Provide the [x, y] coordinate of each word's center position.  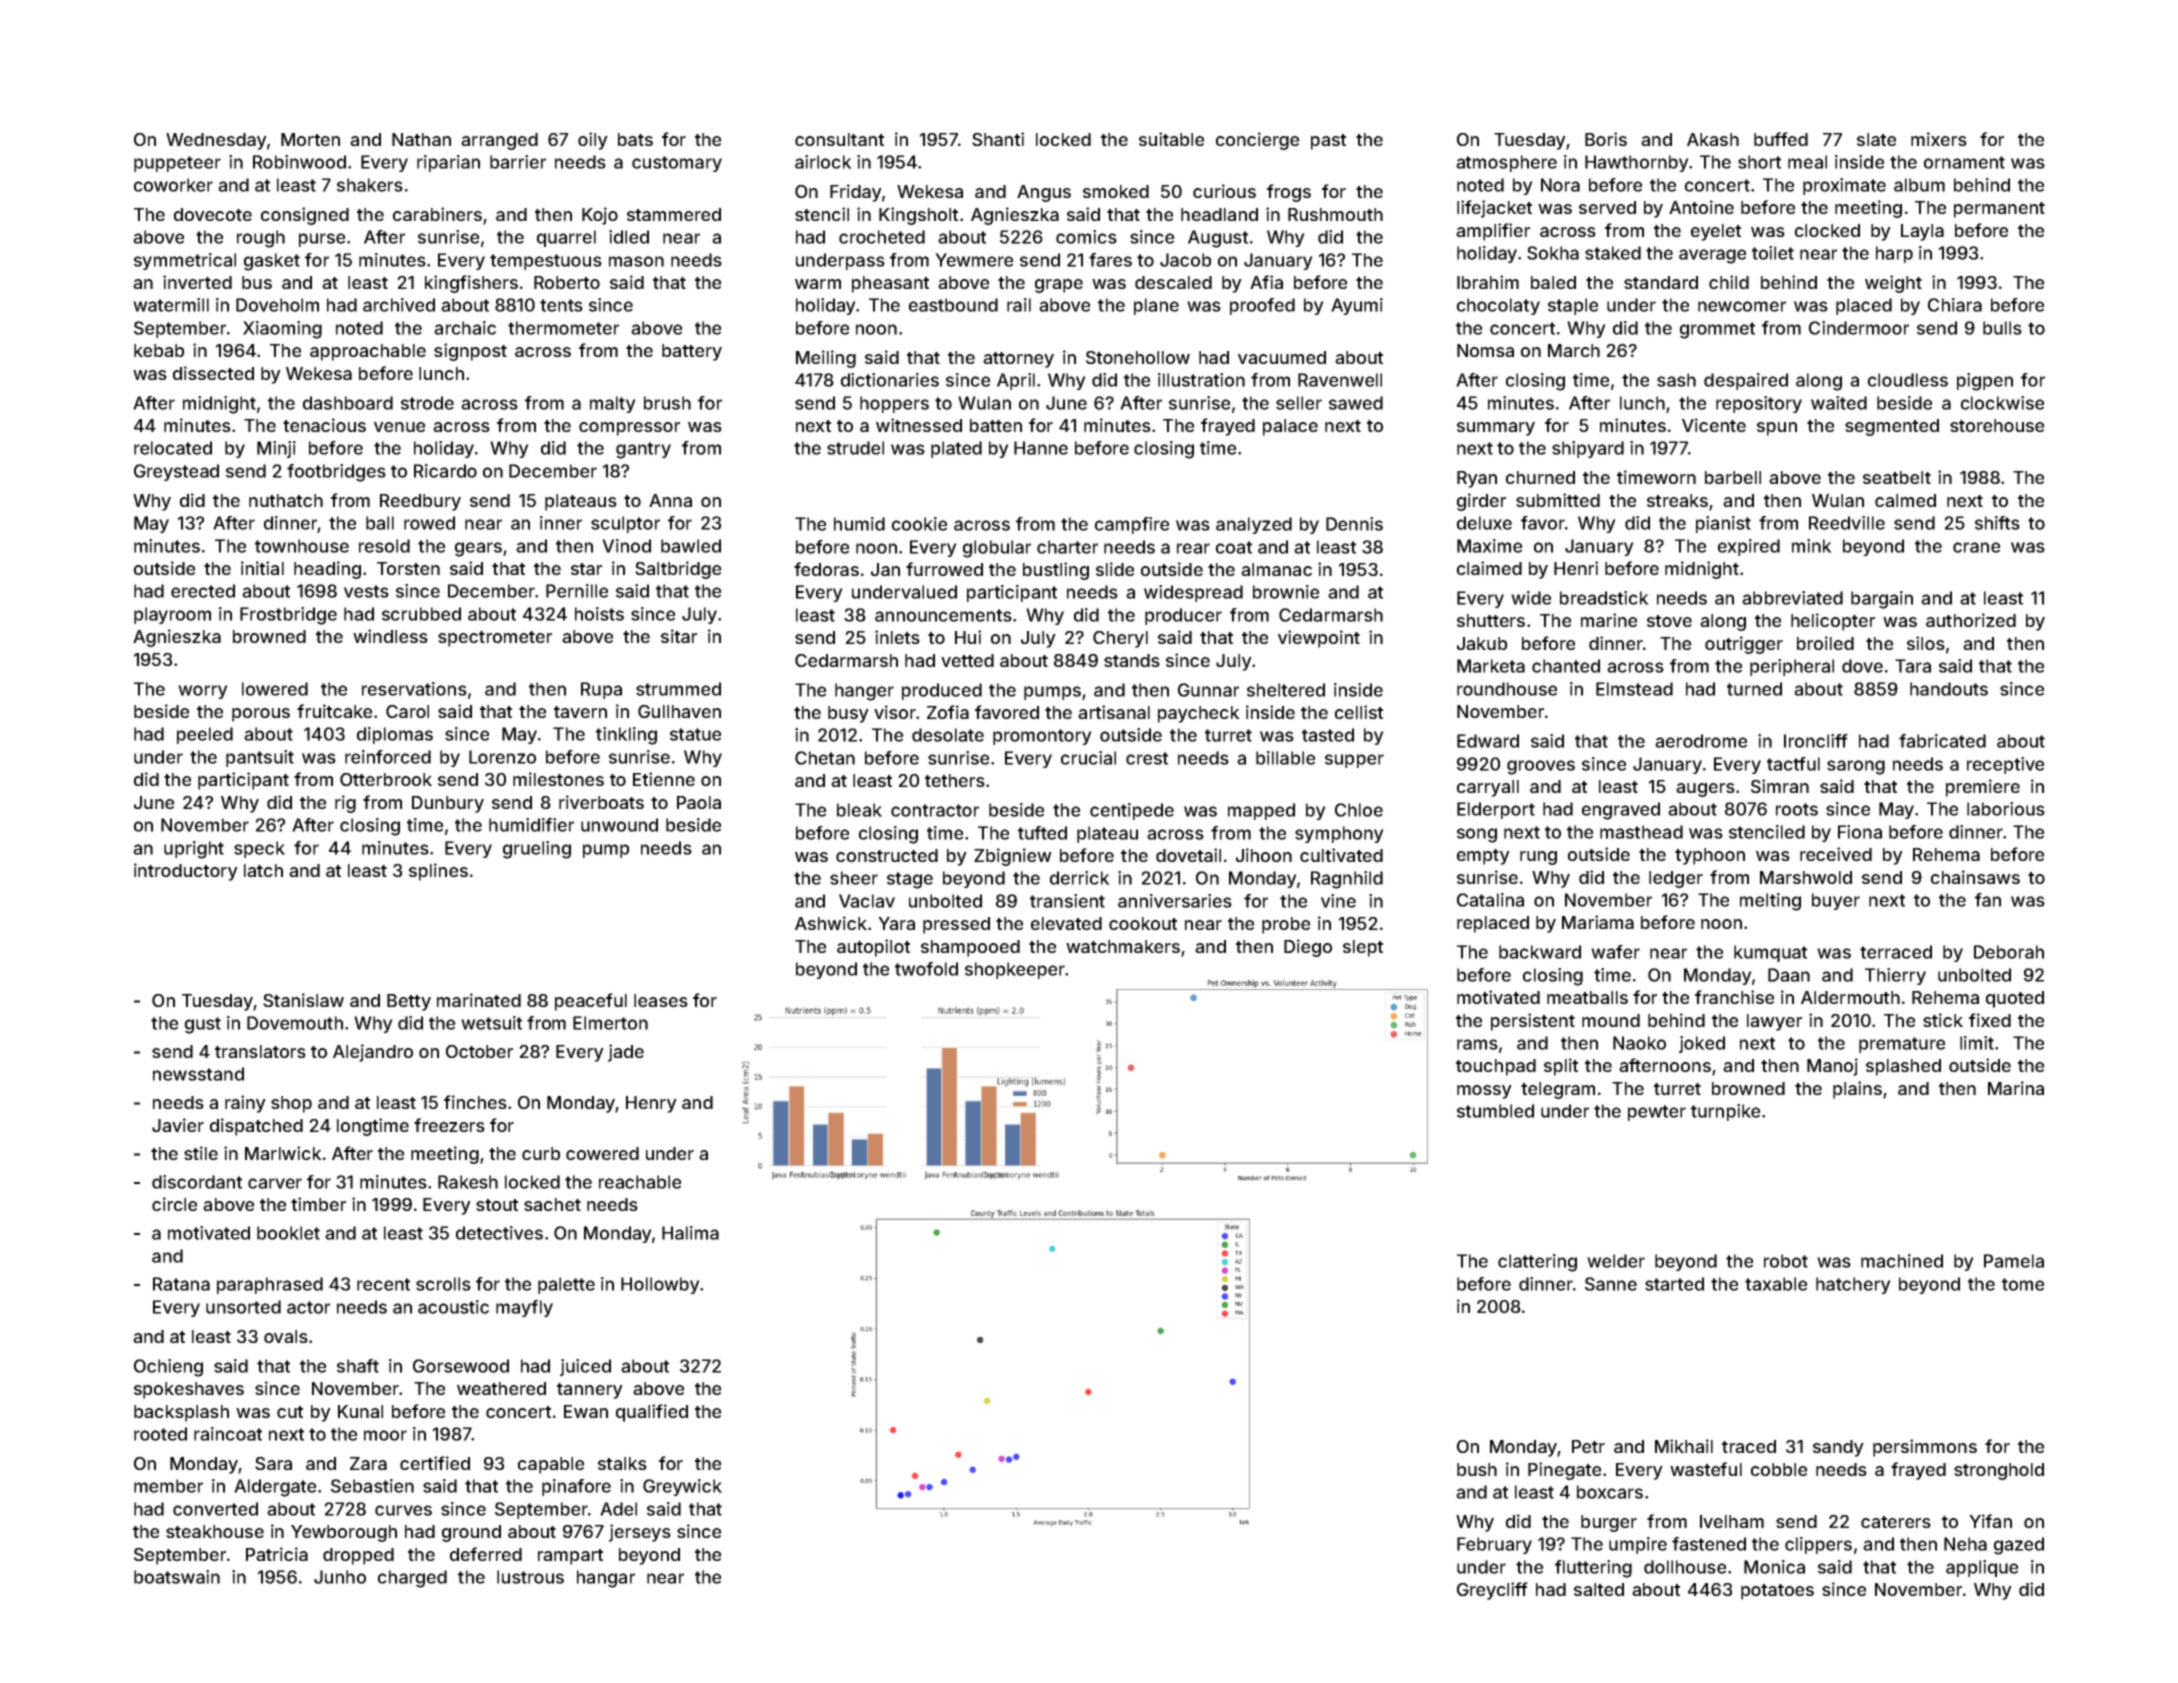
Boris [1606, 139]
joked [1702, 1044]
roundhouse [1507, 689]
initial [262, 568]
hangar [606, 1579]
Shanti [998, 139]
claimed [1489, 568]
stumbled [1495, 1111]
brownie [1286, 592]
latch [263, 870]
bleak [859, 810]
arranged [499, 141]
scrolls [443, 1284]
